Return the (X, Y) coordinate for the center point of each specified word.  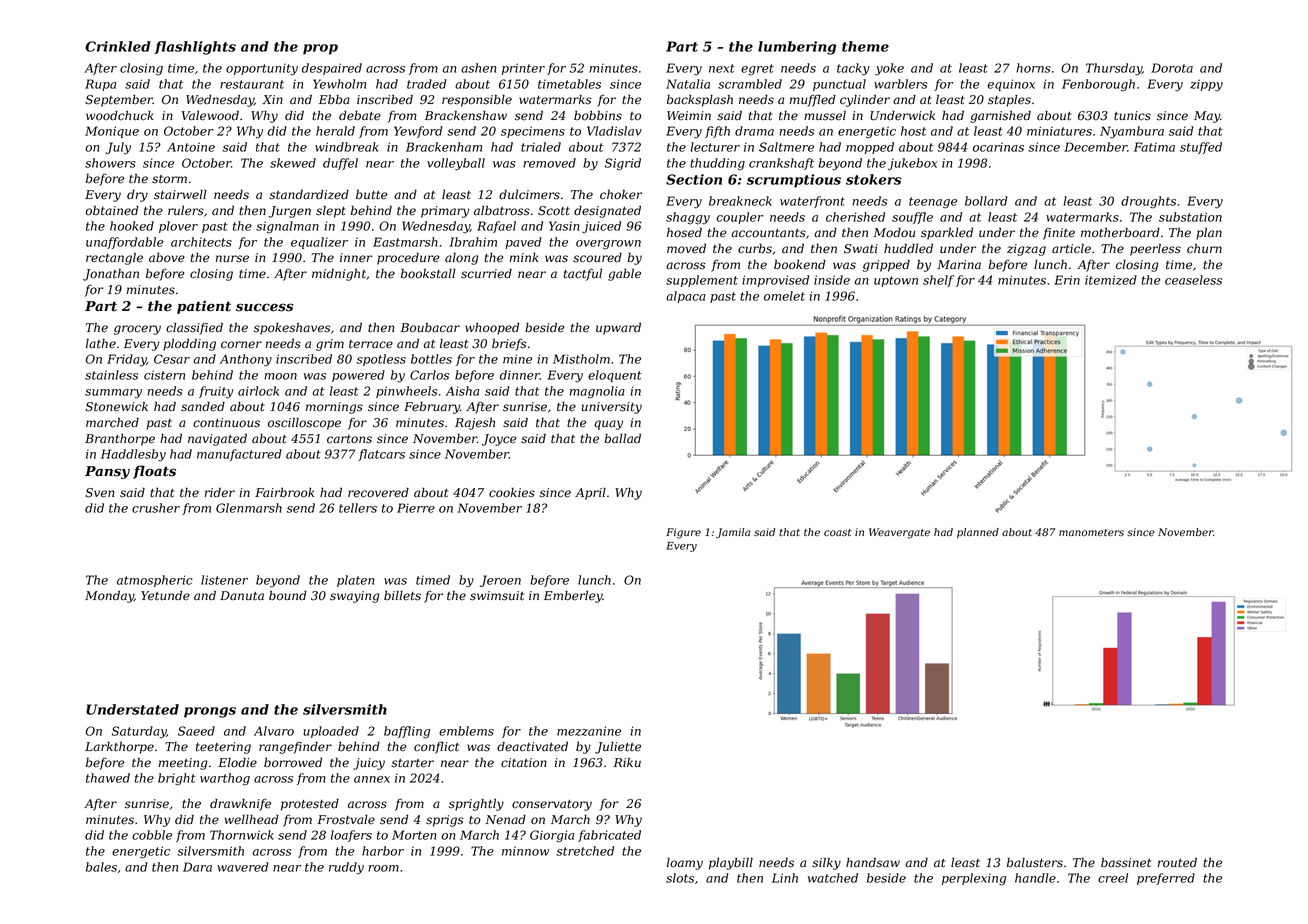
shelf (938, 281)
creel (1113, 878)
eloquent (615, 376)
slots (680, 878)
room (383, 868)
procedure (408, 258)
